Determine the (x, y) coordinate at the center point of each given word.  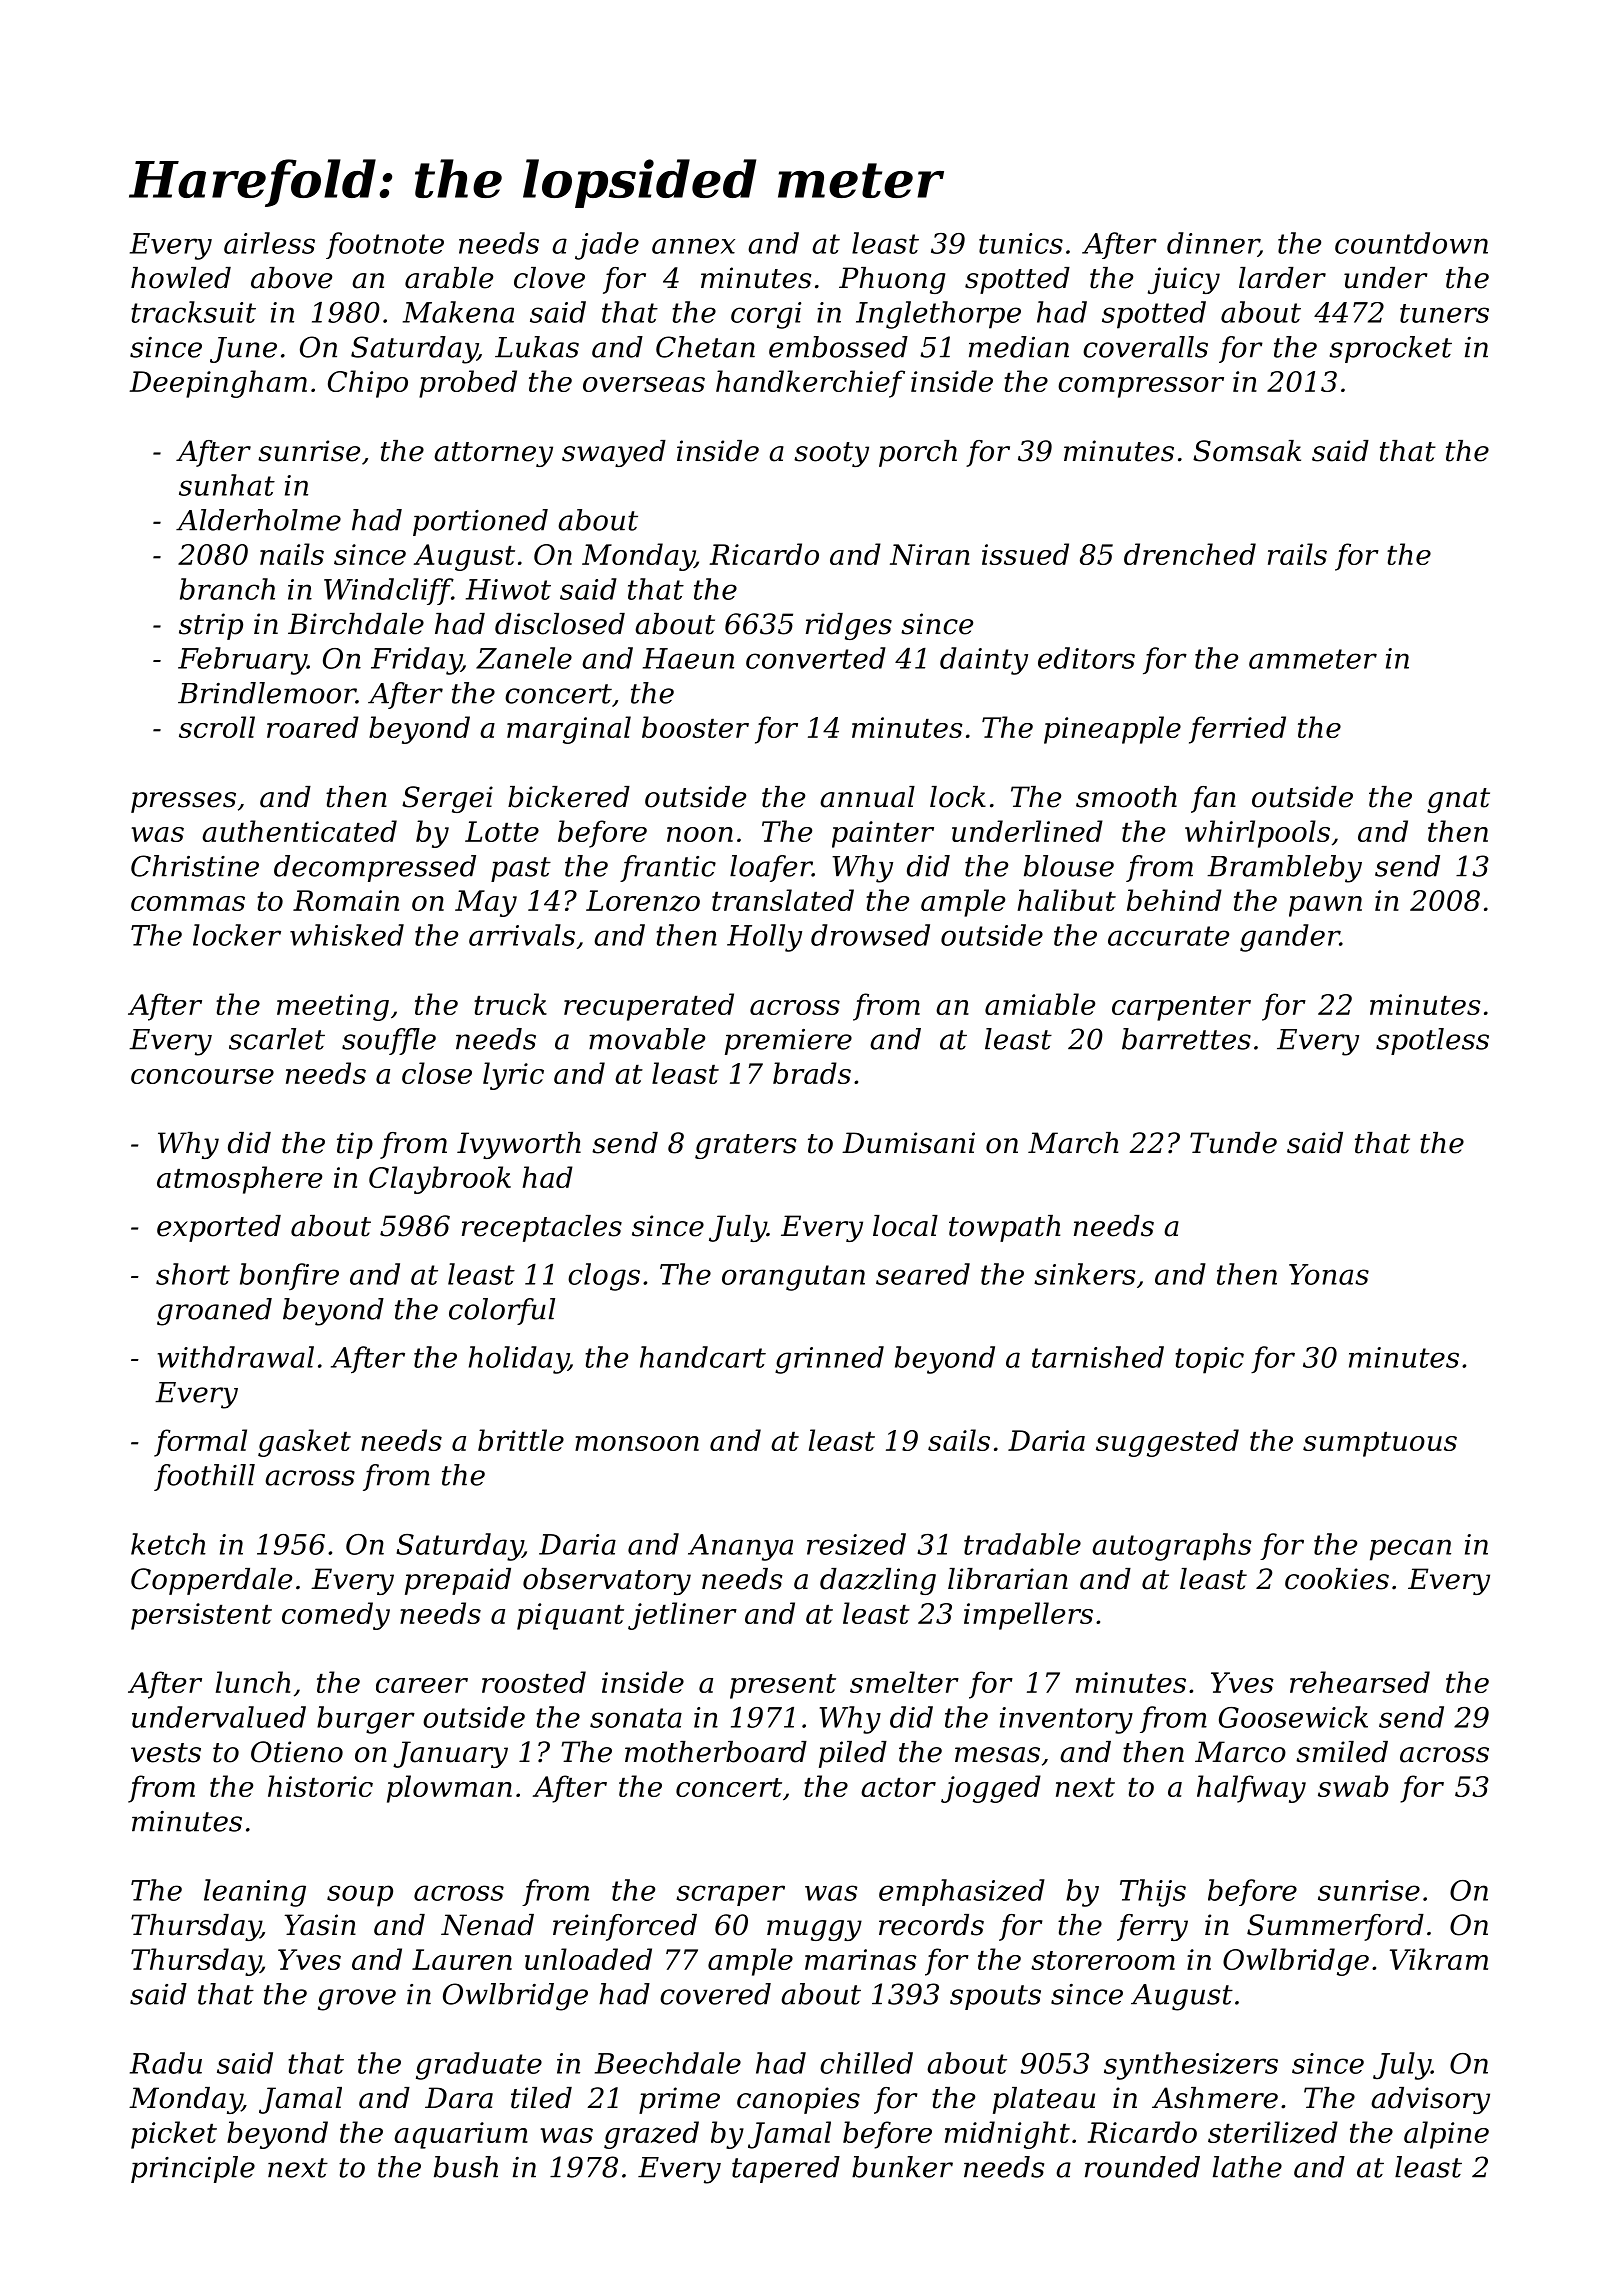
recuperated (649, 1007)
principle (193, 2169)
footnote (385, 245)
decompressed (375, 868)
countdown (1411, 243)
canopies (798, 2100)
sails (959, 1440)
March (1073, 1143)
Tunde (1233, 1143)
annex (693, 246)
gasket (304, 1443)
